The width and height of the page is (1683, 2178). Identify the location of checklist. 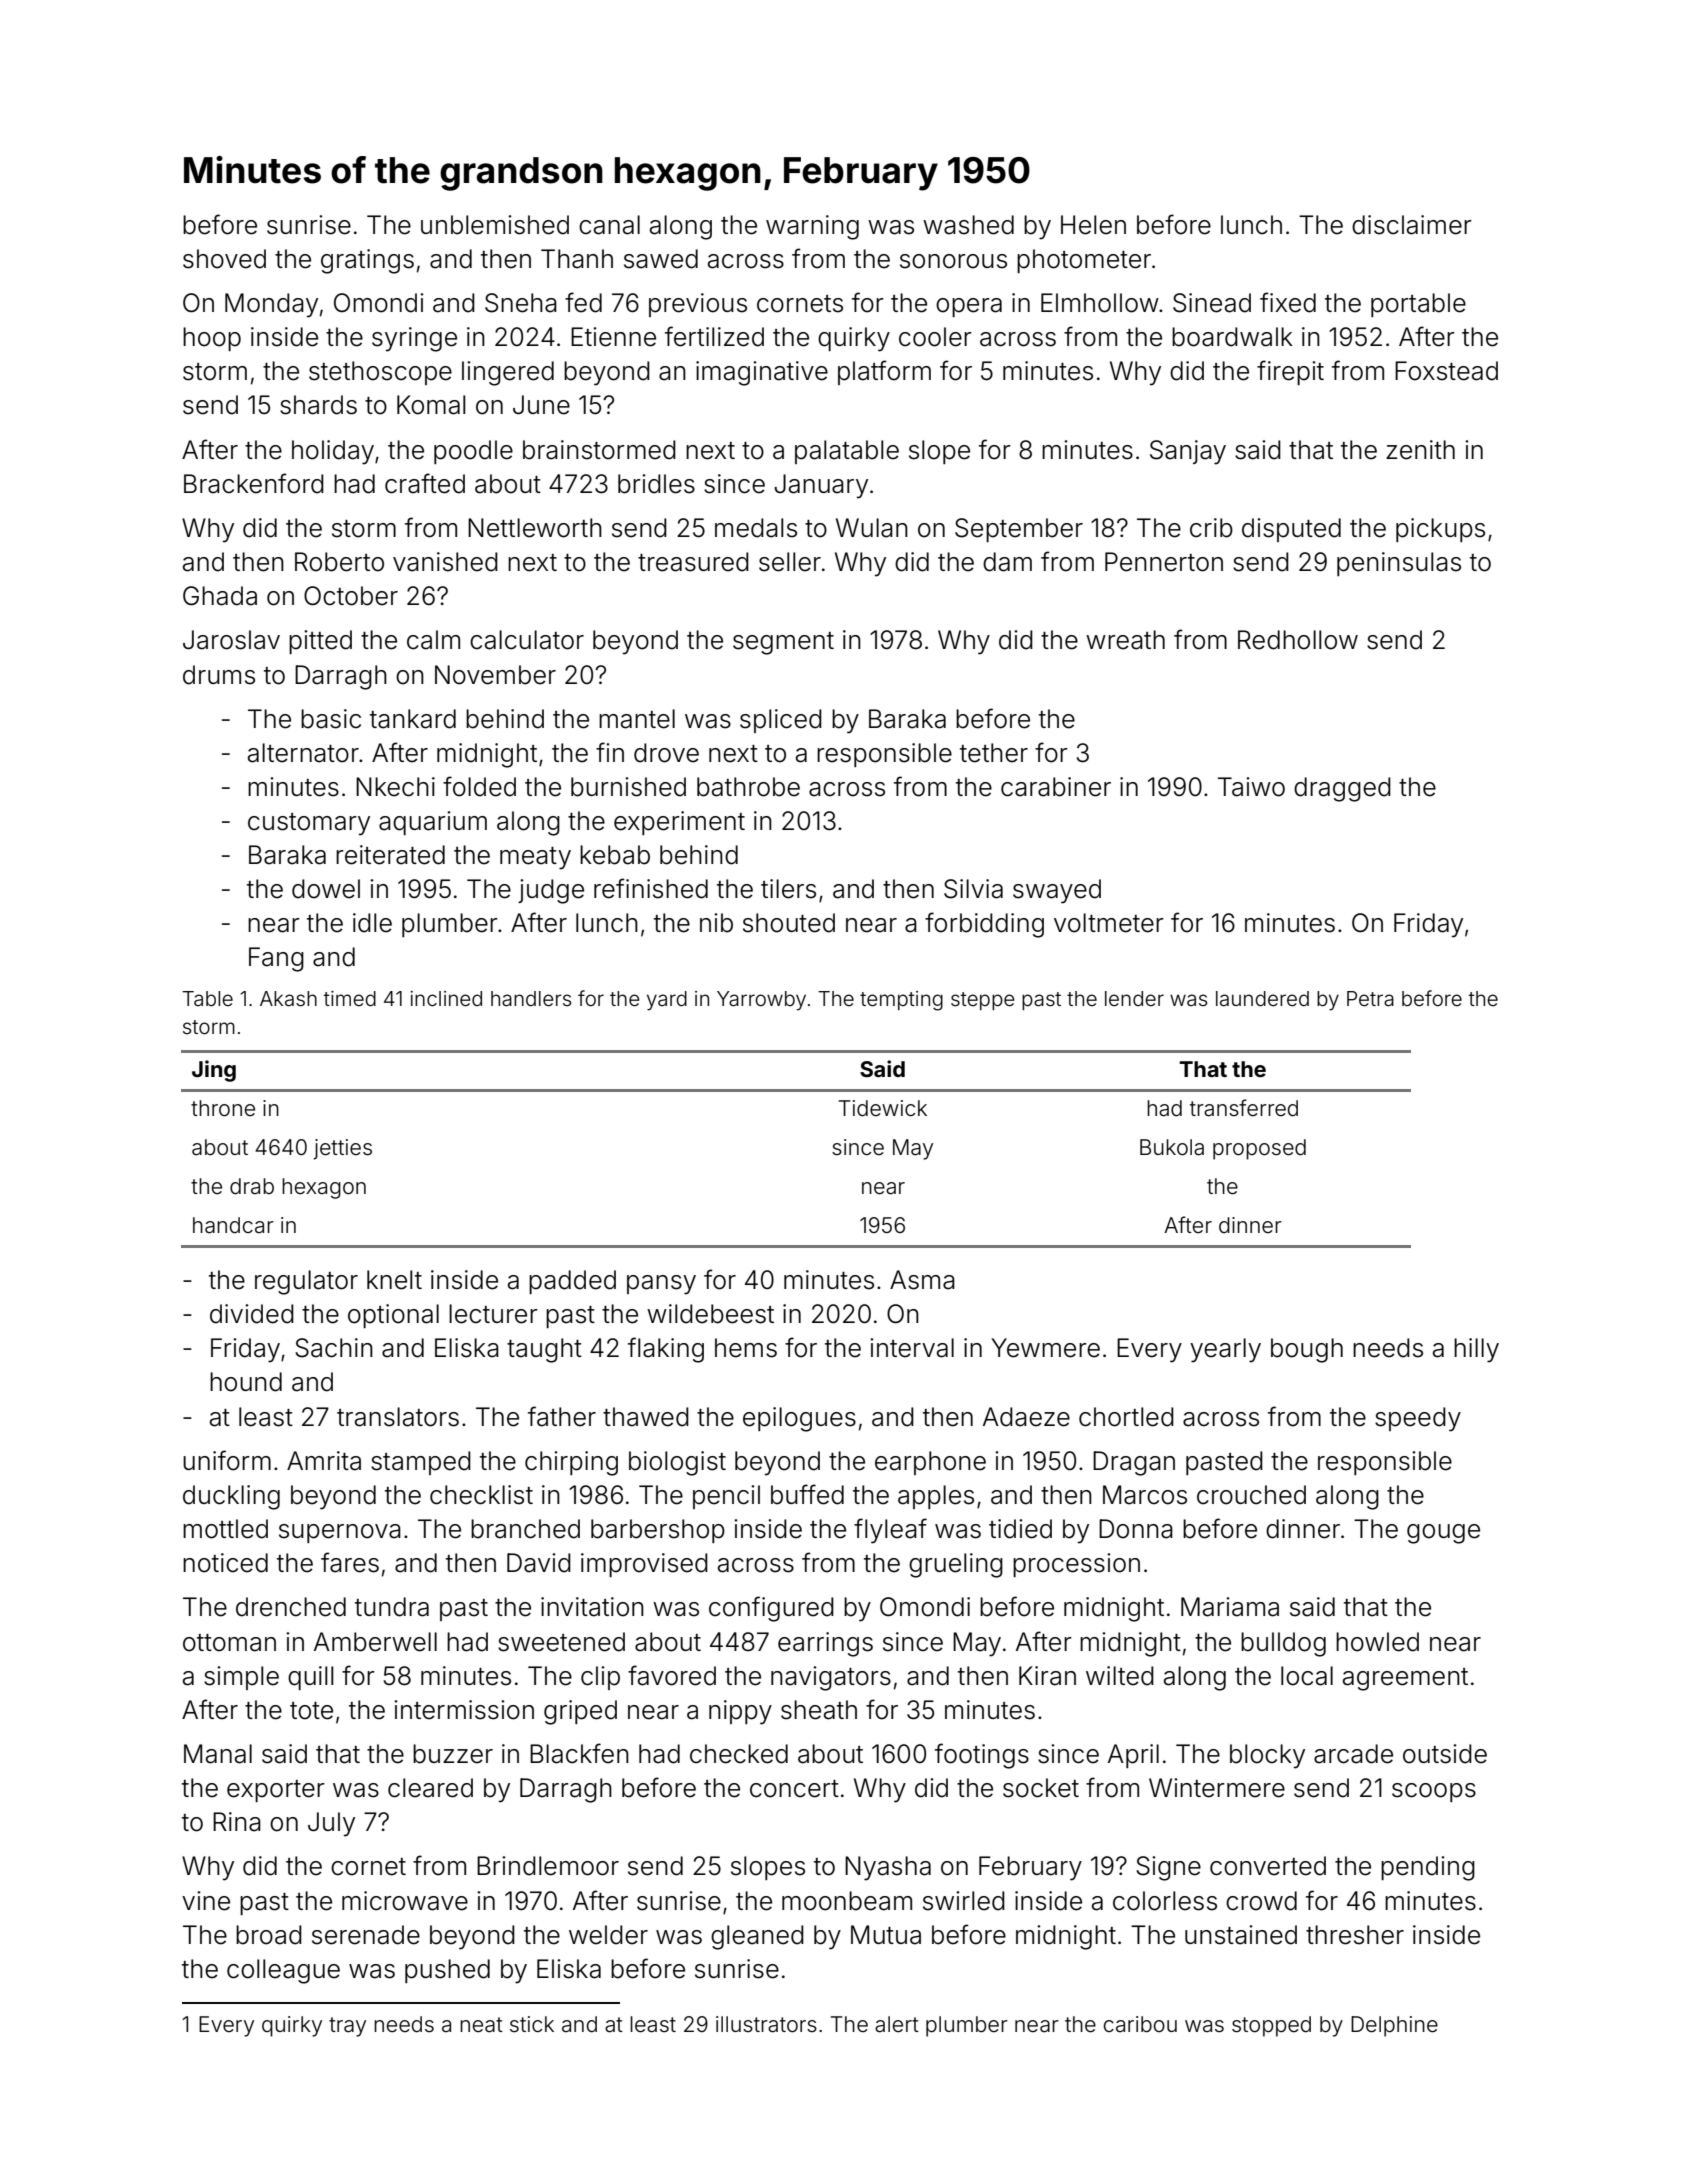
(481, 1495).
